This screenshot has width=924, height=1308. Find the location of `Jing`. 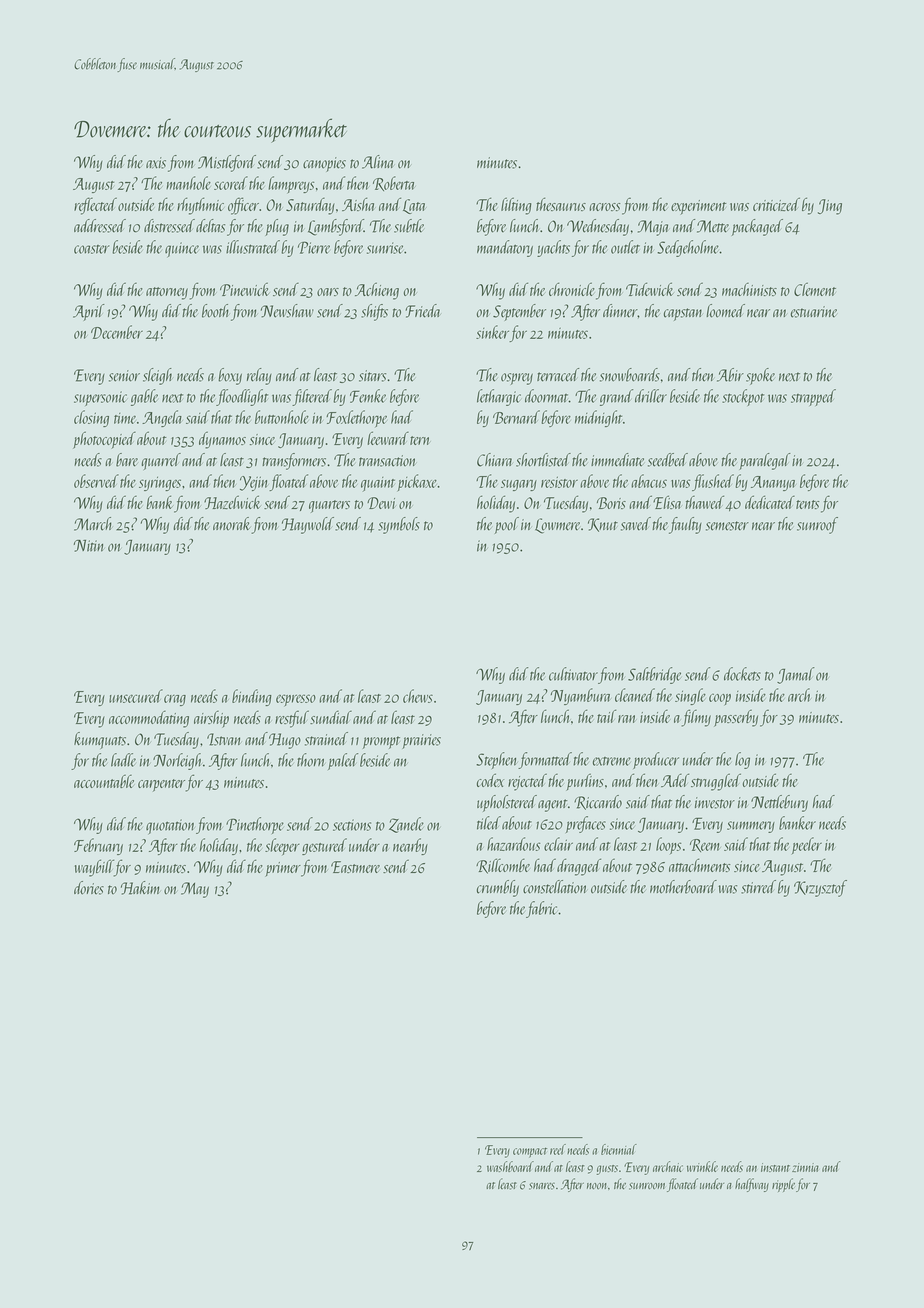

Jing is located at coordinates (830, 207).
